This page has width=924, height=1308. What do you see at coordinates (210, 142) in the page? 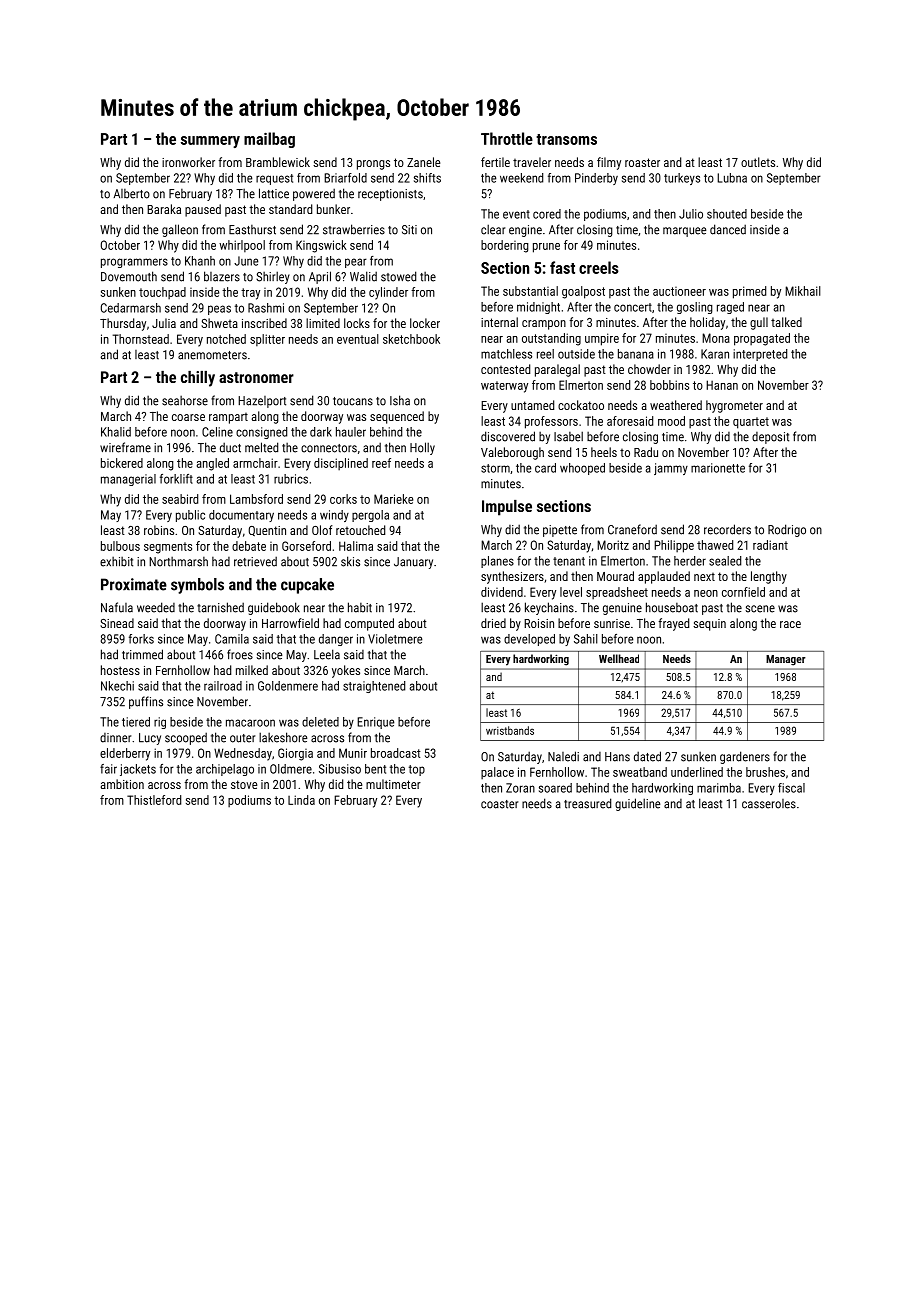
I see `summery` at bounding box center [210, 142].
